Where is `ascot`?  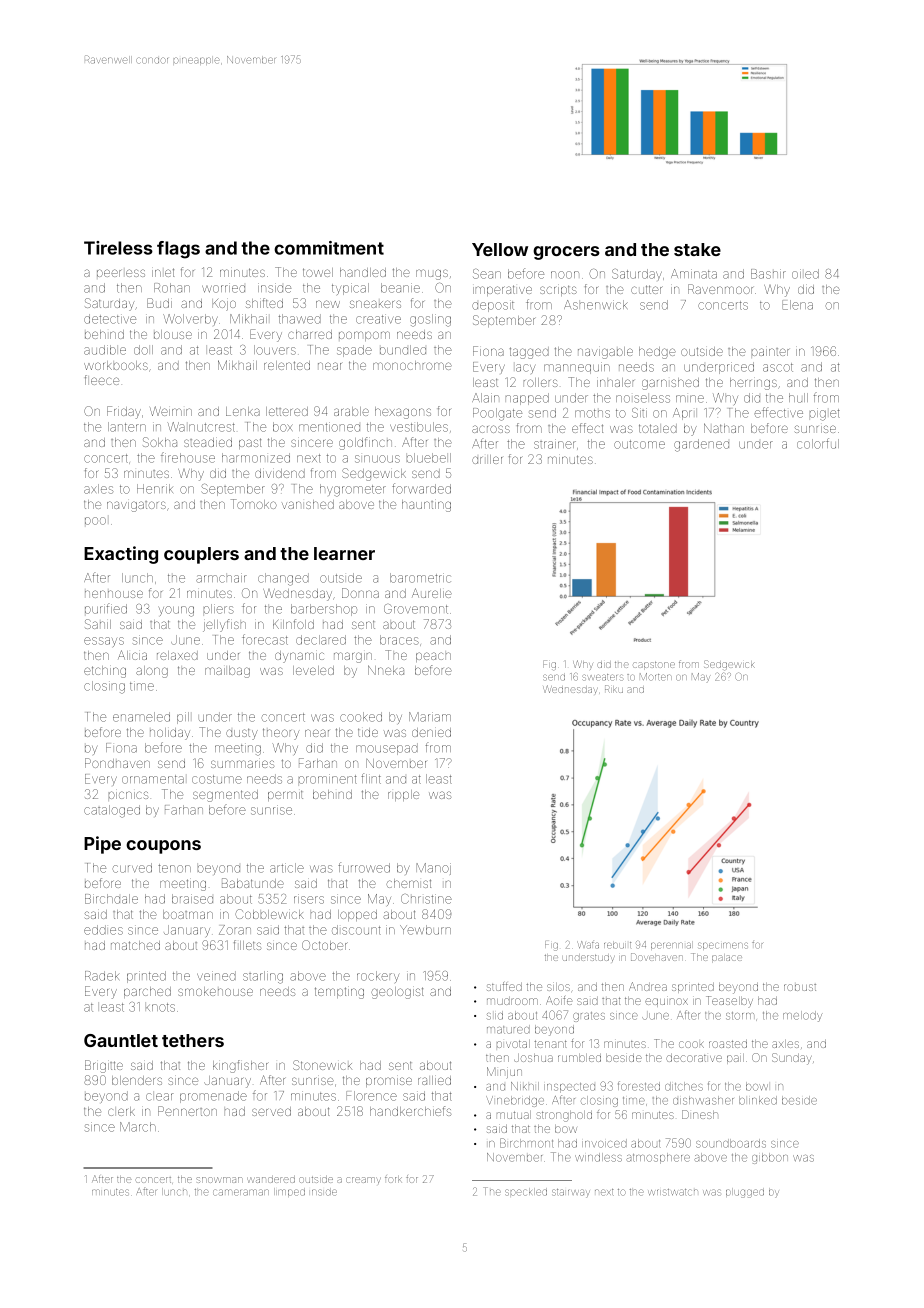 ascot is located at coordinates (778, 367).
